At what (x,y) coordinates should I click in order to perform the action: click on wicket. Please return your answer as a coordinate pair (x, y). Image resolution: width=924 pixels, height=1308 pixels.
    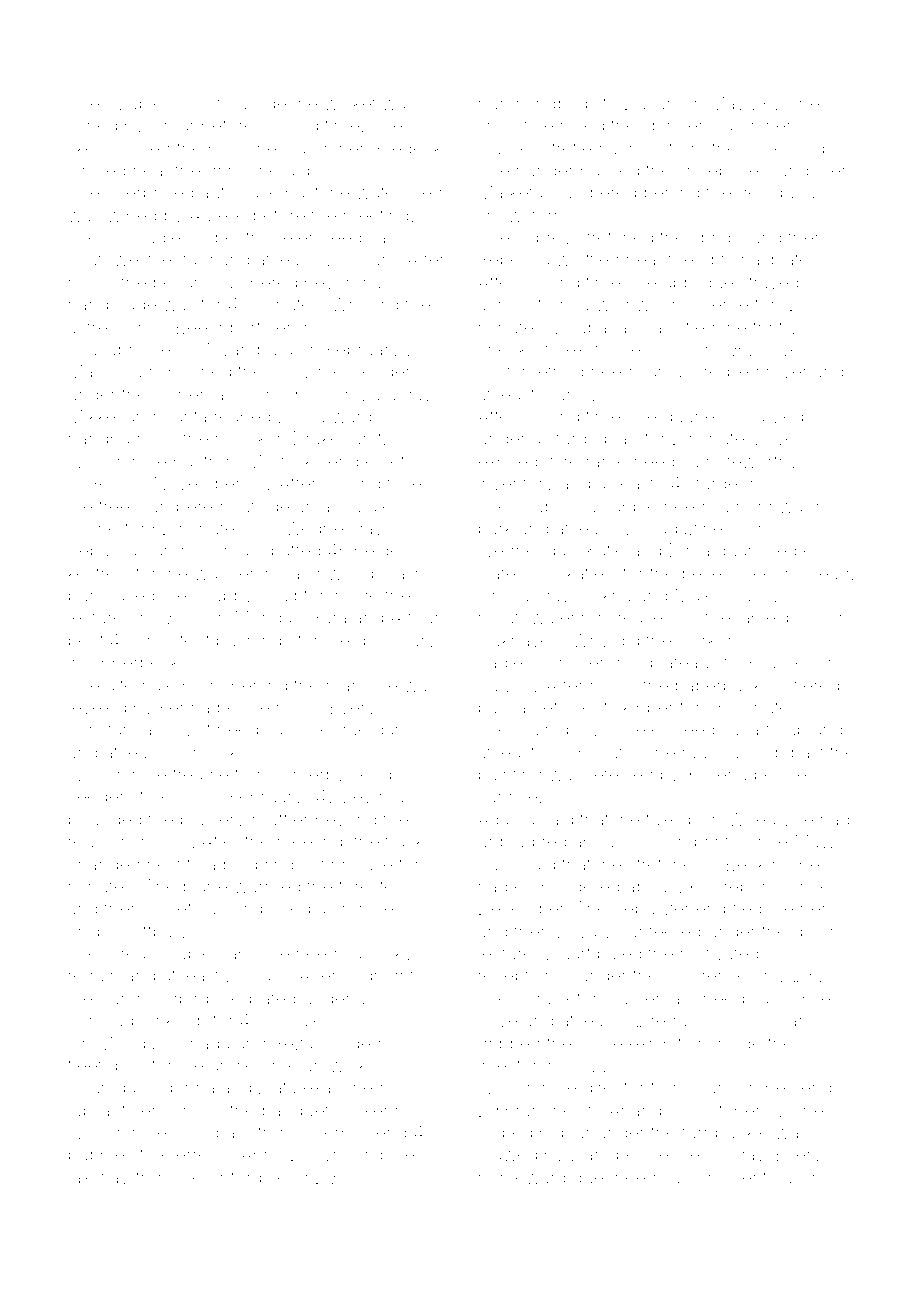
    Looking at the image, I should click on (350, 103).
